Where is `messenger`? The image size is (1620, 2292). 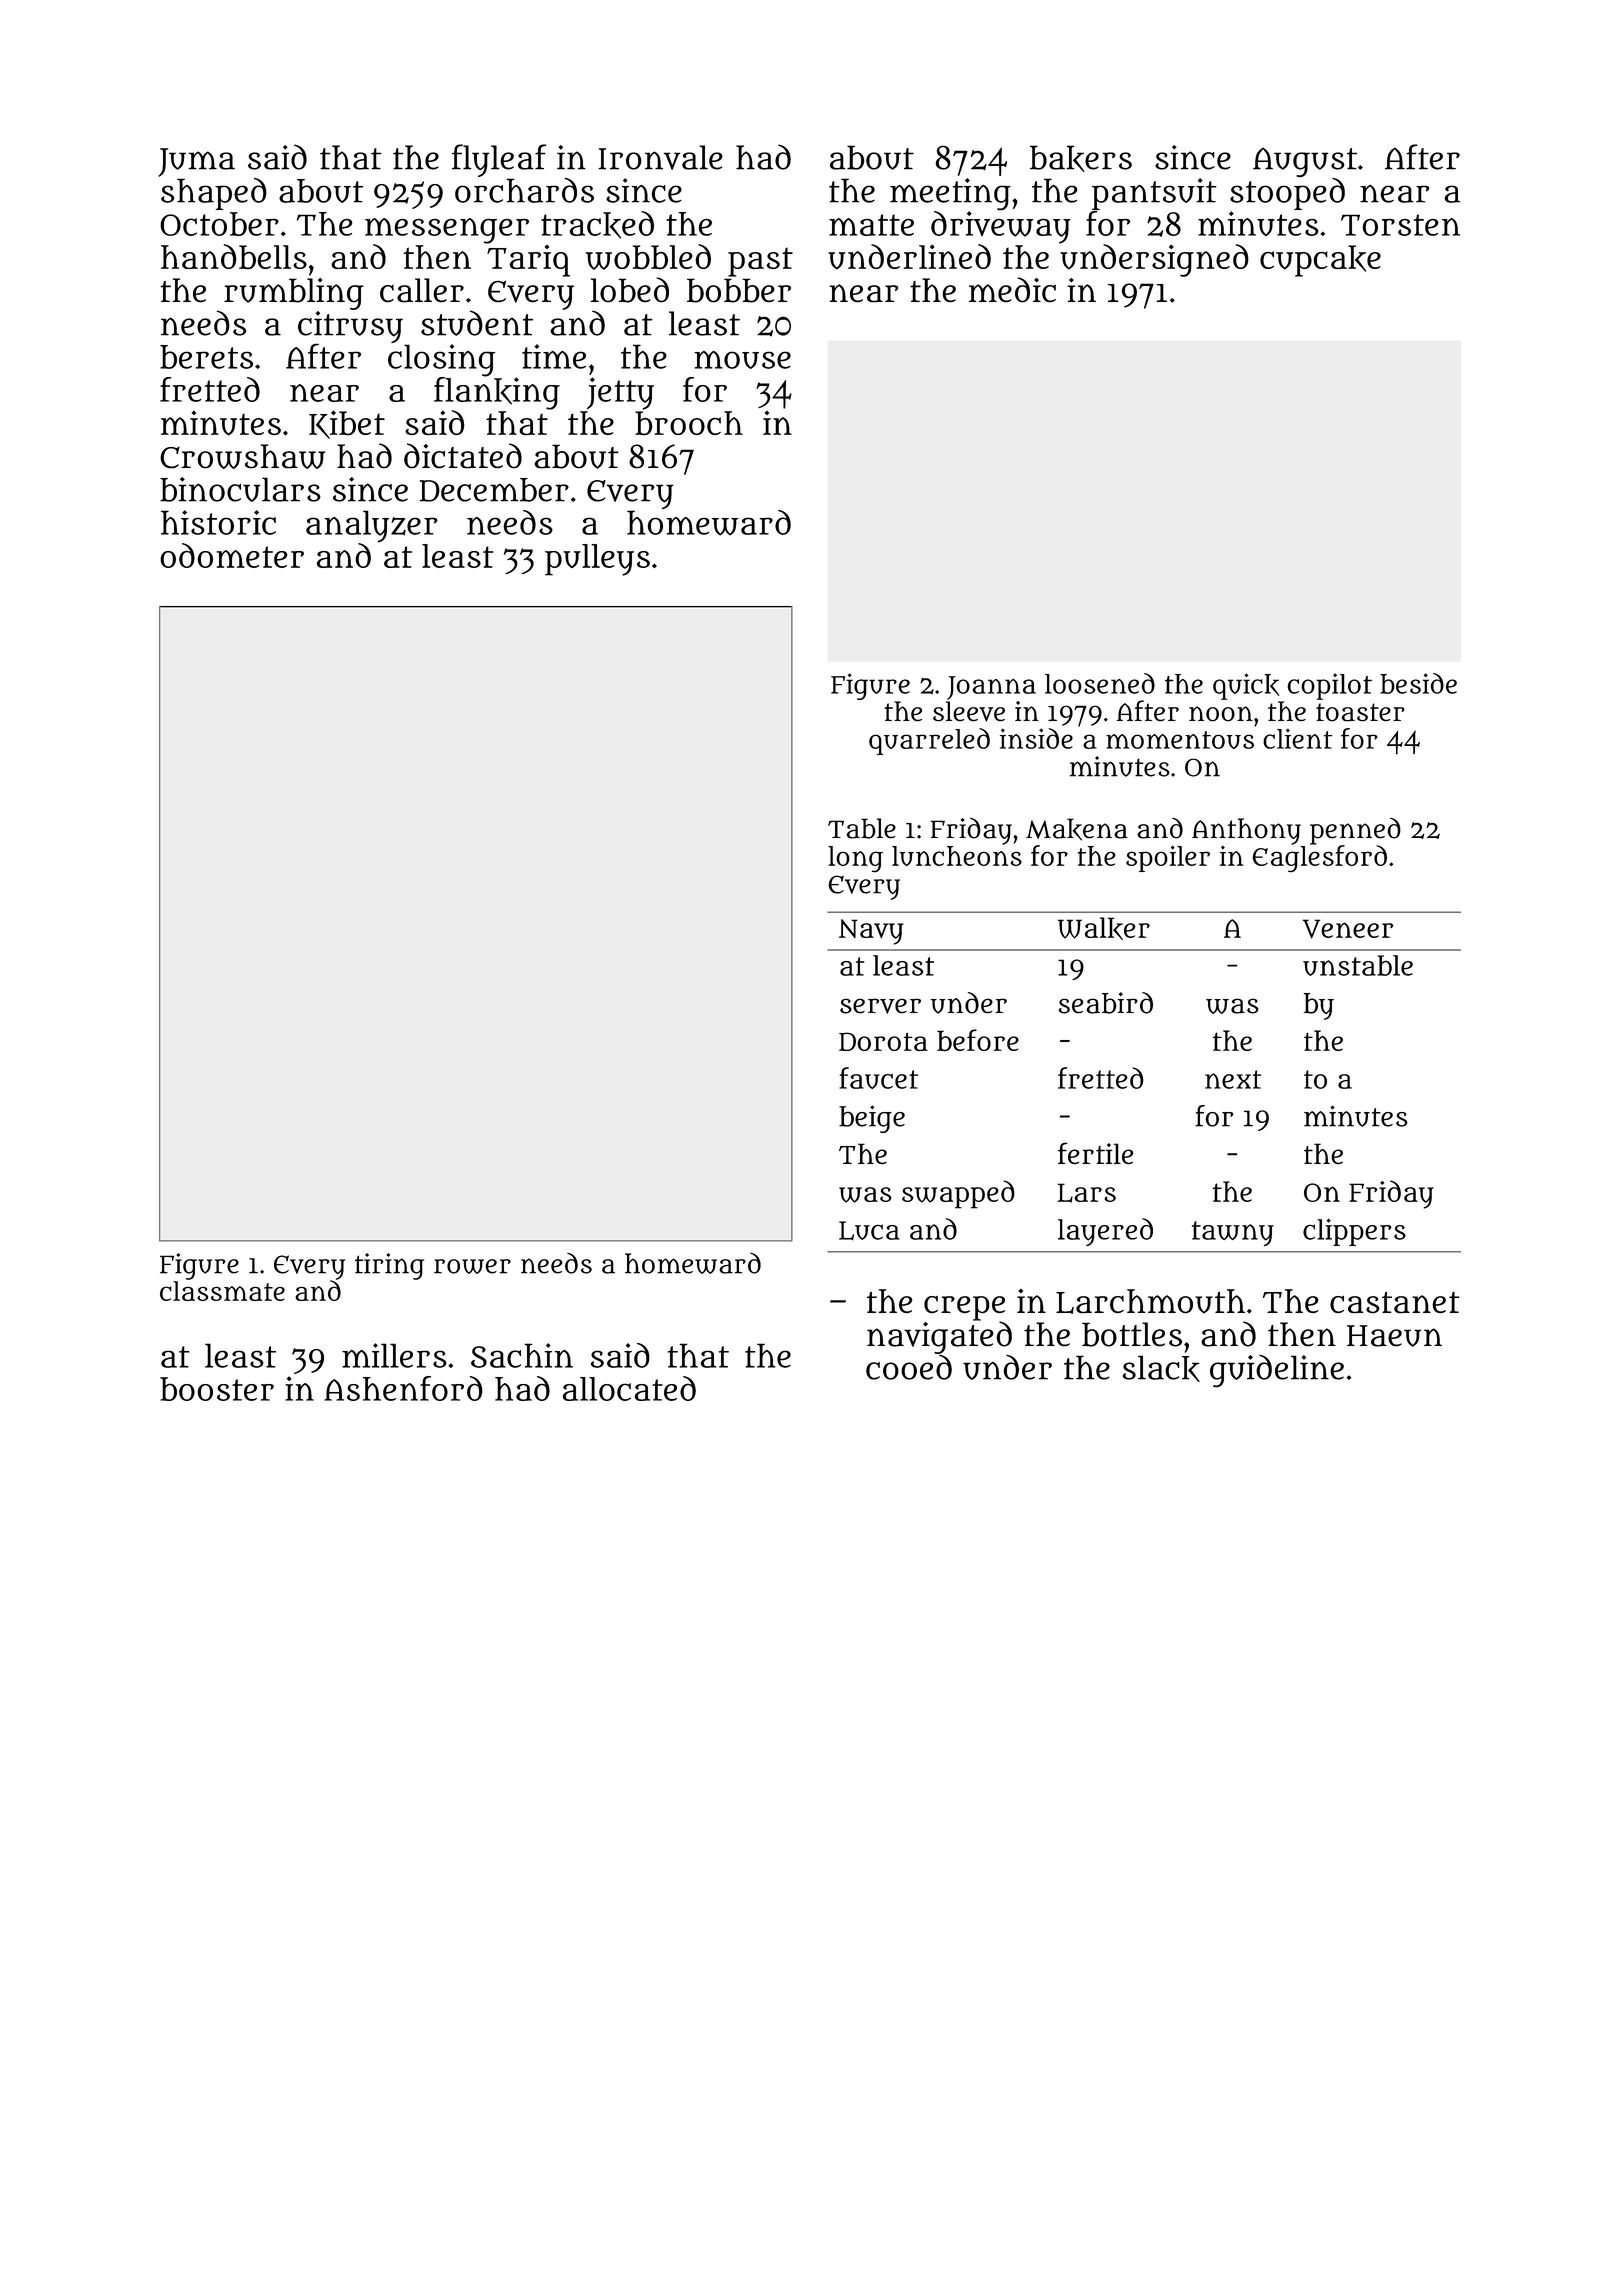 messenger is located at coordinates (447, 231).
